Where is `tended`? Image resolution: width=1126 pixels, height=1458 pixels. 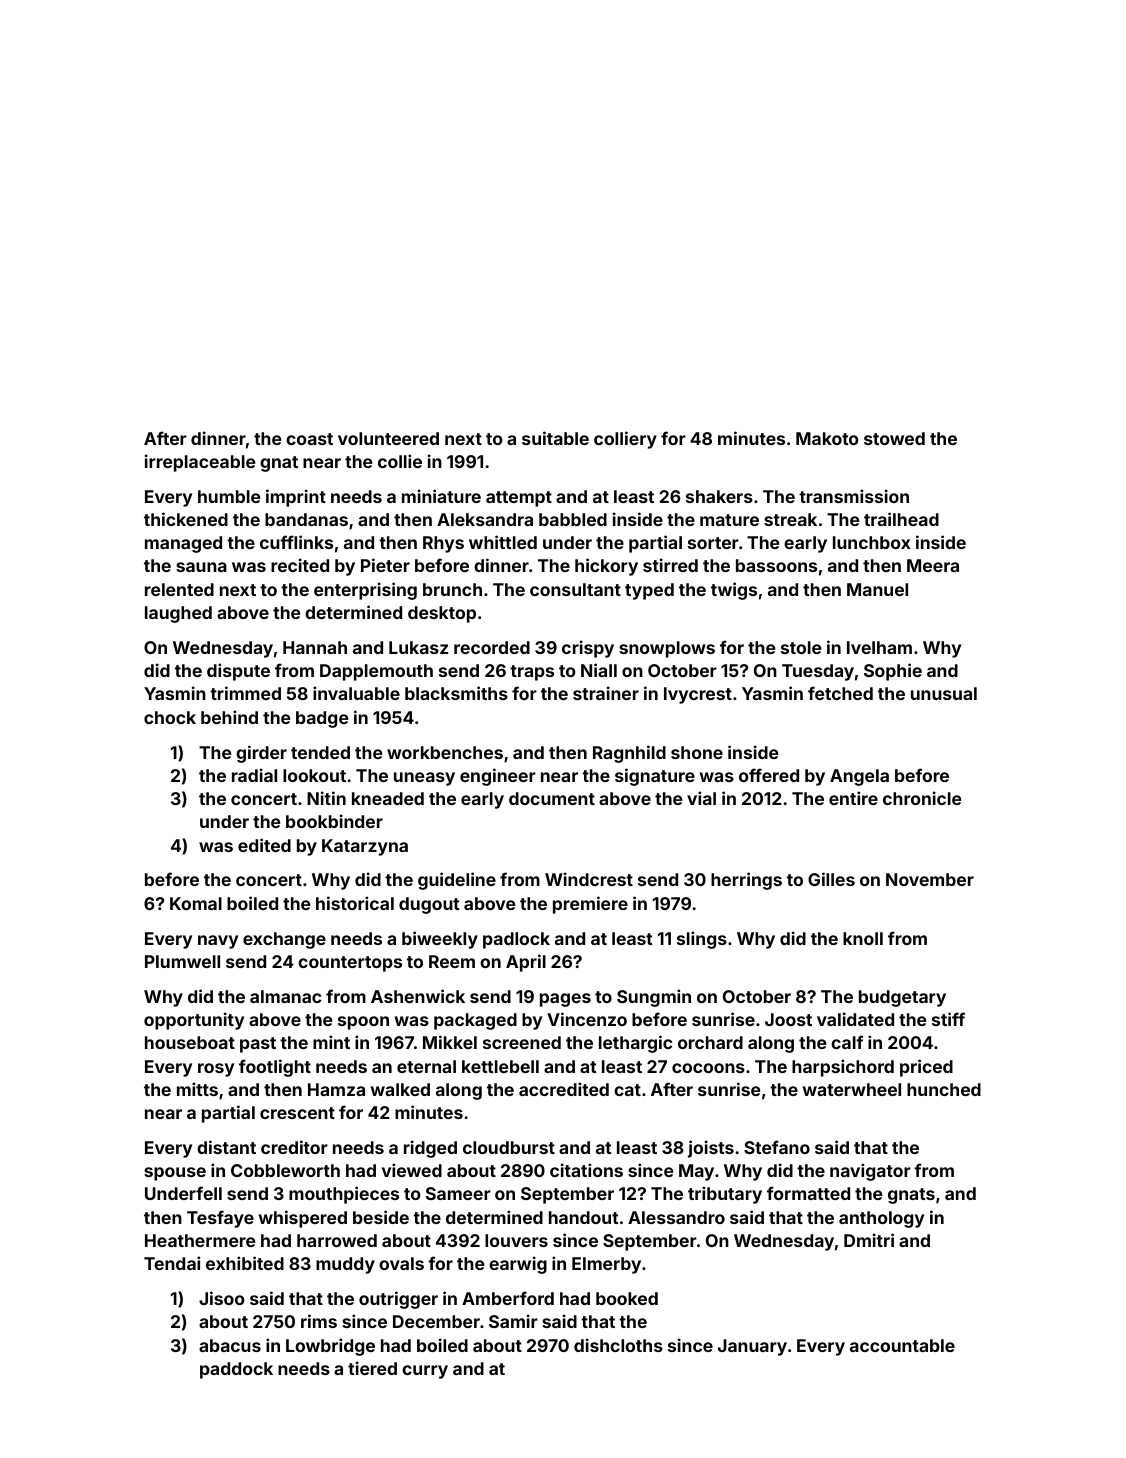 tended is located at coordinates (320, 752).
